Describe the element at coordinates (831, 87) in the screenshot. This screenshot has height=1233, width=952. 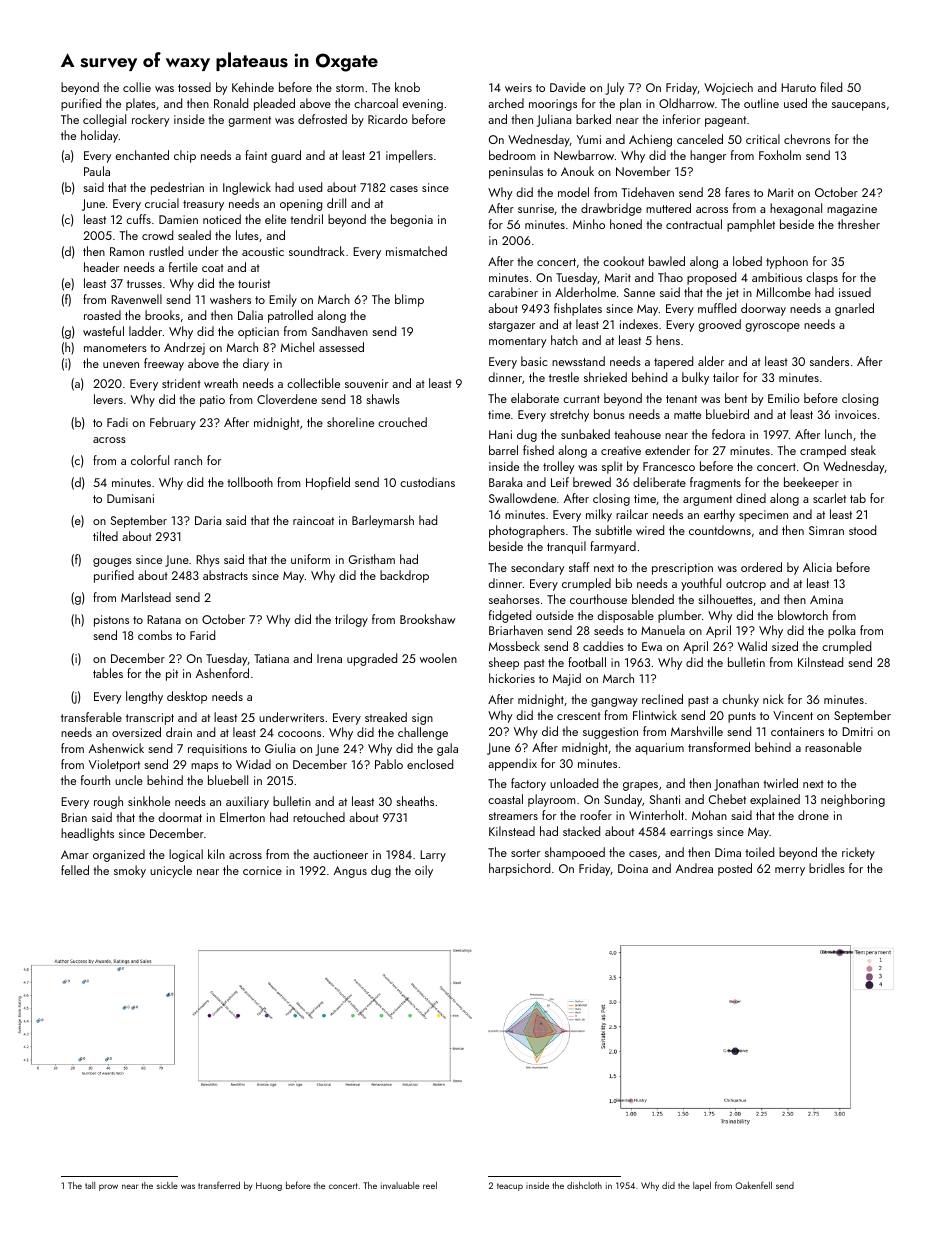
I see `filed` at that location.
